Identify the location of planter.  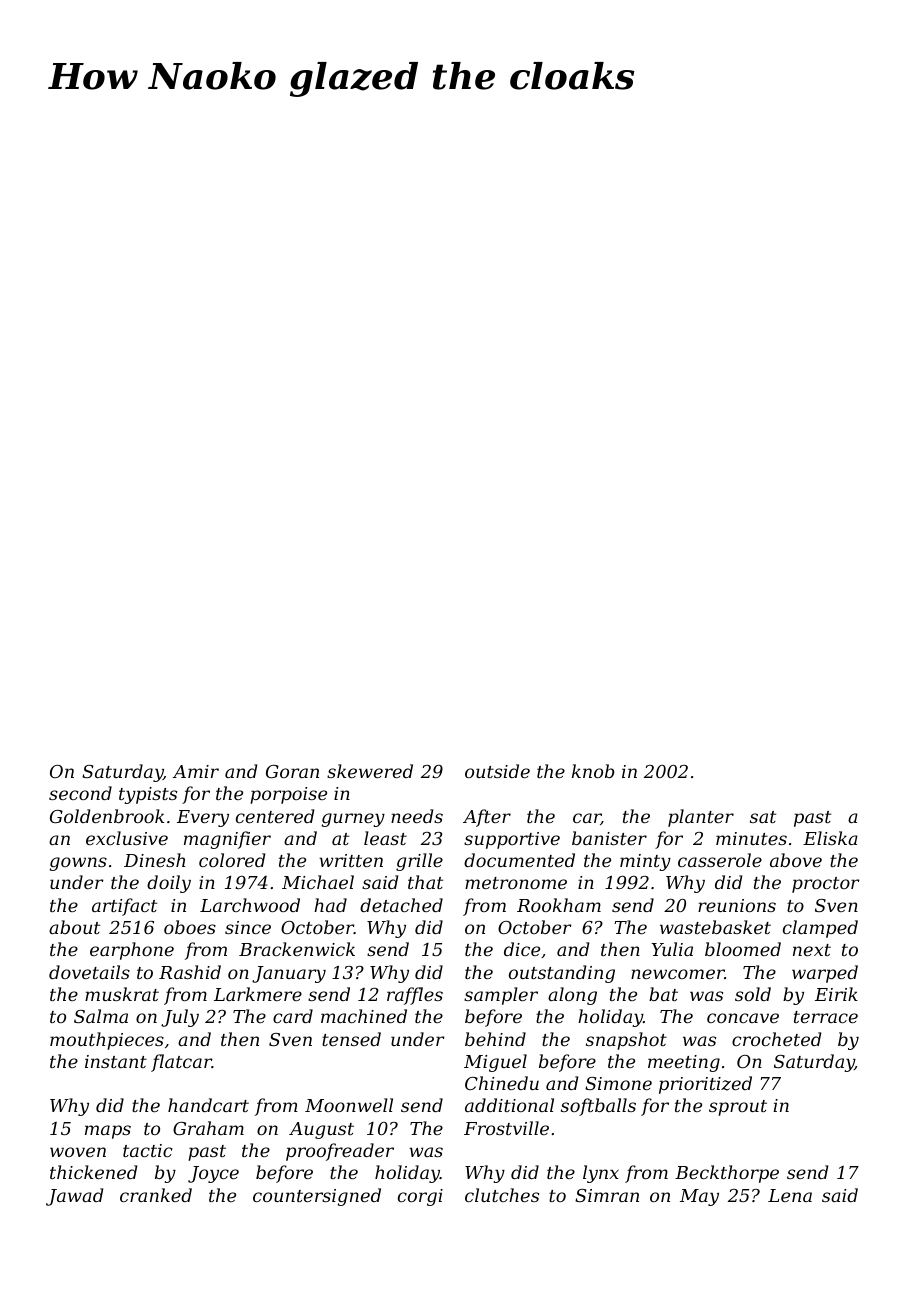
(701, 818).
